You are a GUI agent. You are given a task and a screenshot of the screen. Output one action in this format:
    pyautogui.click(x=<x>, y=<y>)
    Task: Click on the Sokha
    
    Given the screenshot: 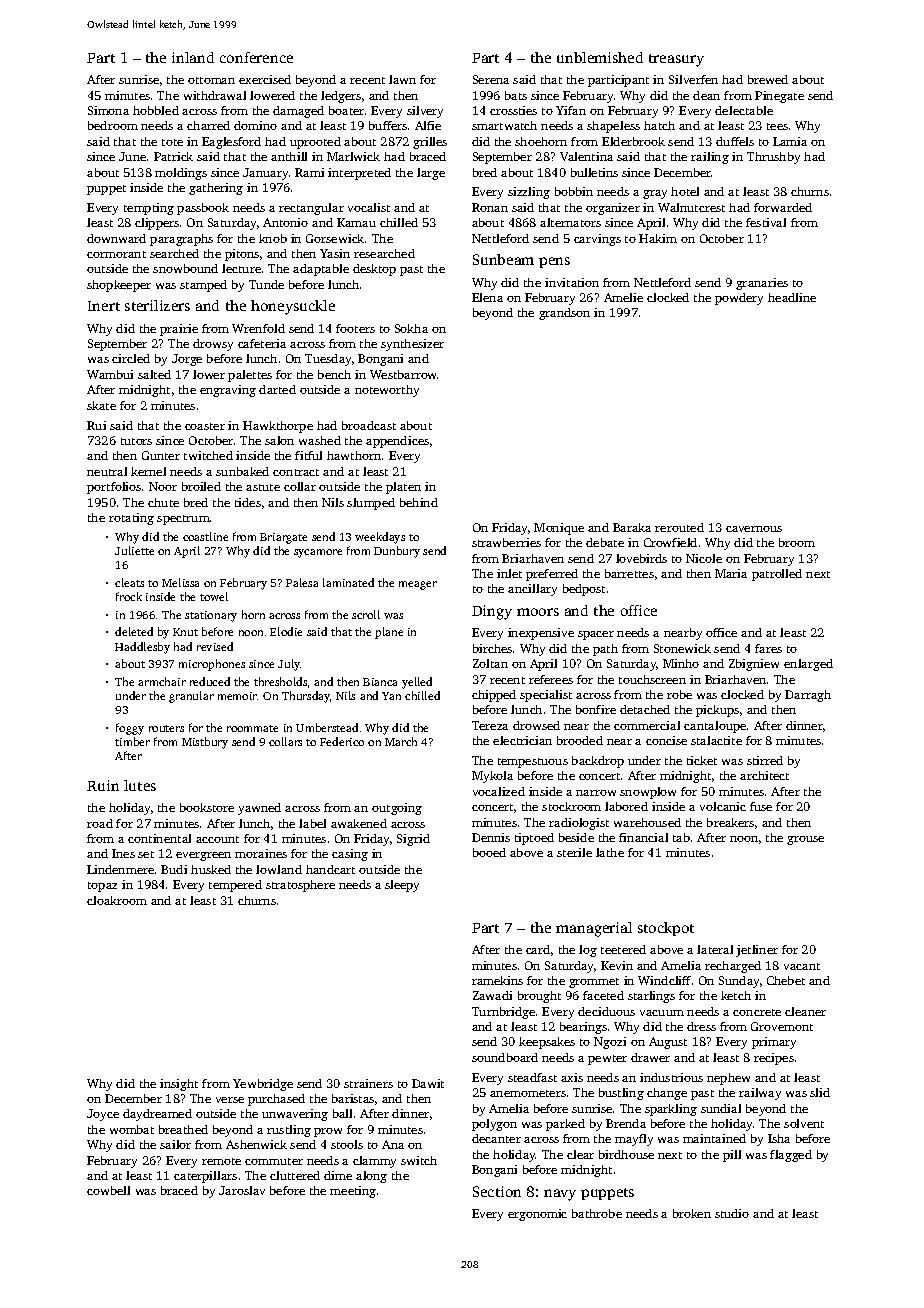 What is the action you would take?
    pyautogui.click(x=411, y=328)
